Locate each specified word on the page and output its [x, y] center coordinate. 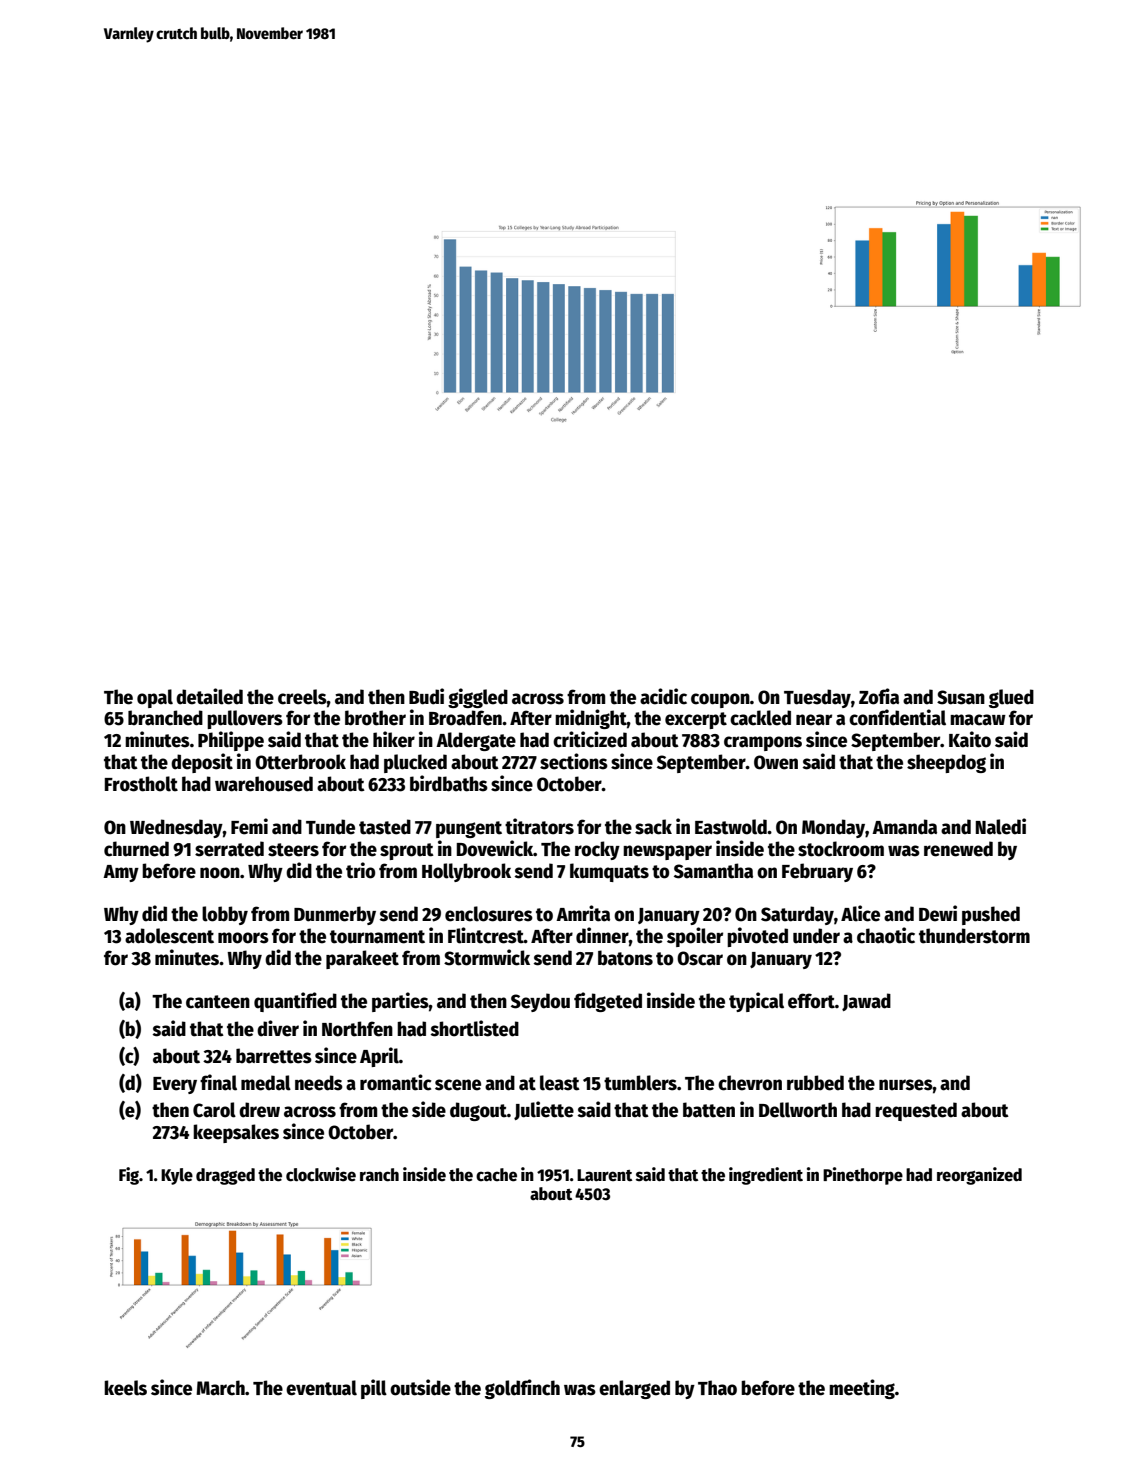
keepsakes [236, 1133]
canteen [218, 1002]
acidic [663, 696]
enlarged [634, 1389]
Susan [961, 697]
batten [709, 1110]
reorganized [979, 1176]
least [560, 1083]
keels [125, 1388]
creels [302, 697]
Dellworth [798, 1110]
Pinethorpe [863, 1176]
